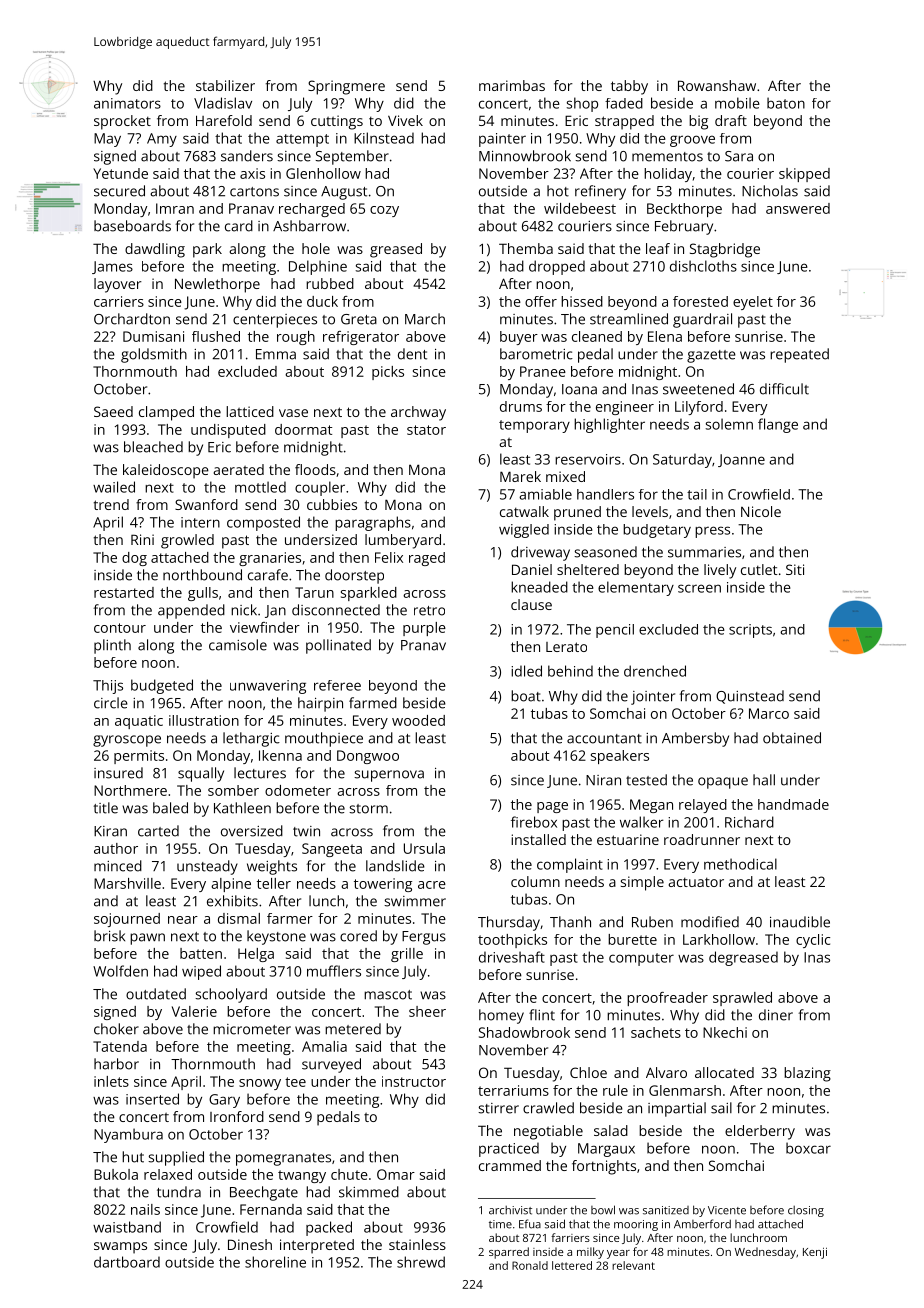 The height and width of the screenshot is (1308, 924). I want to click on Saeed, so click(113, 411).
